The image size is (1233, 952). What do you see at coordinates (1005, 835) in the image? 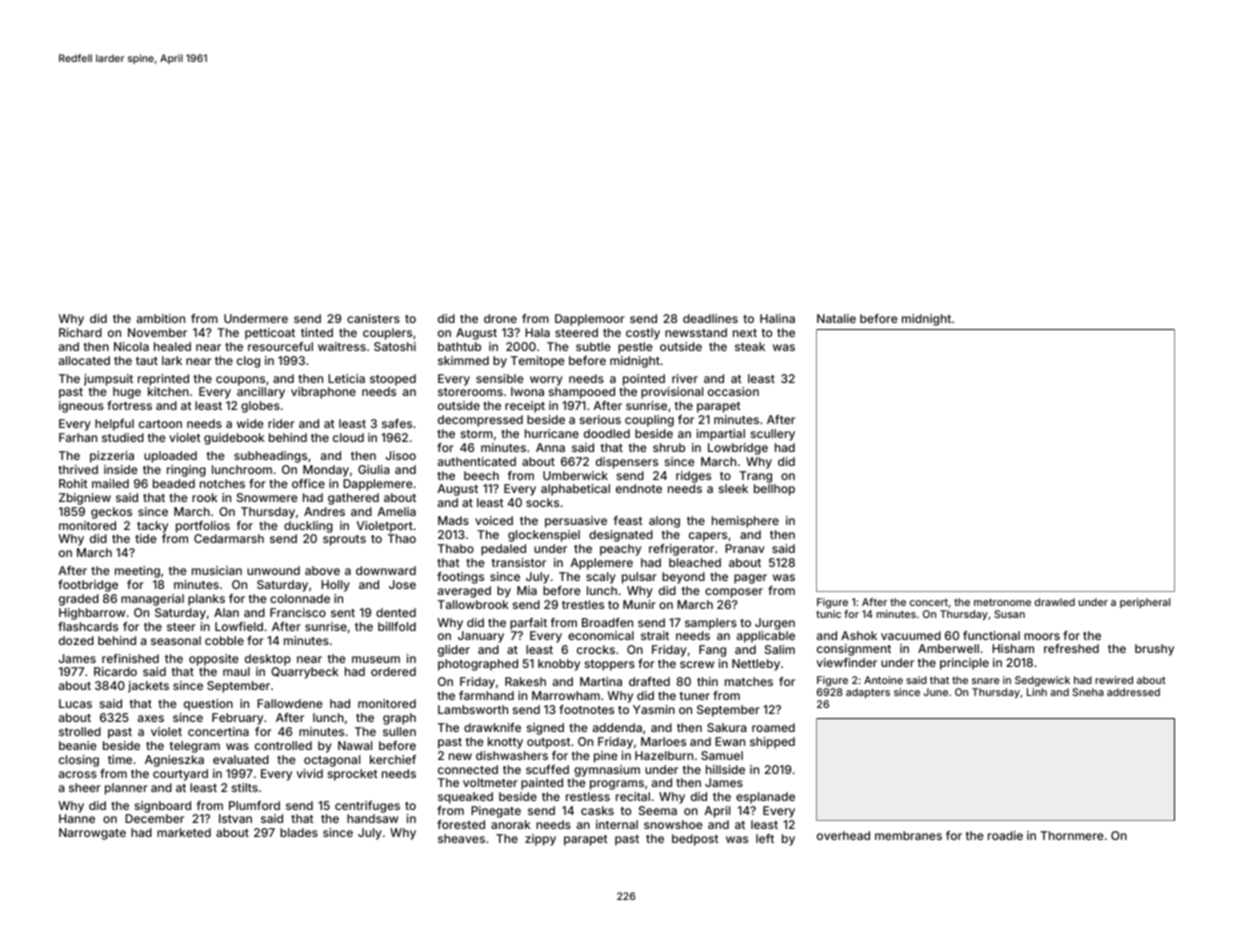
I see `roadie` at bounding box center [1005, 835].
